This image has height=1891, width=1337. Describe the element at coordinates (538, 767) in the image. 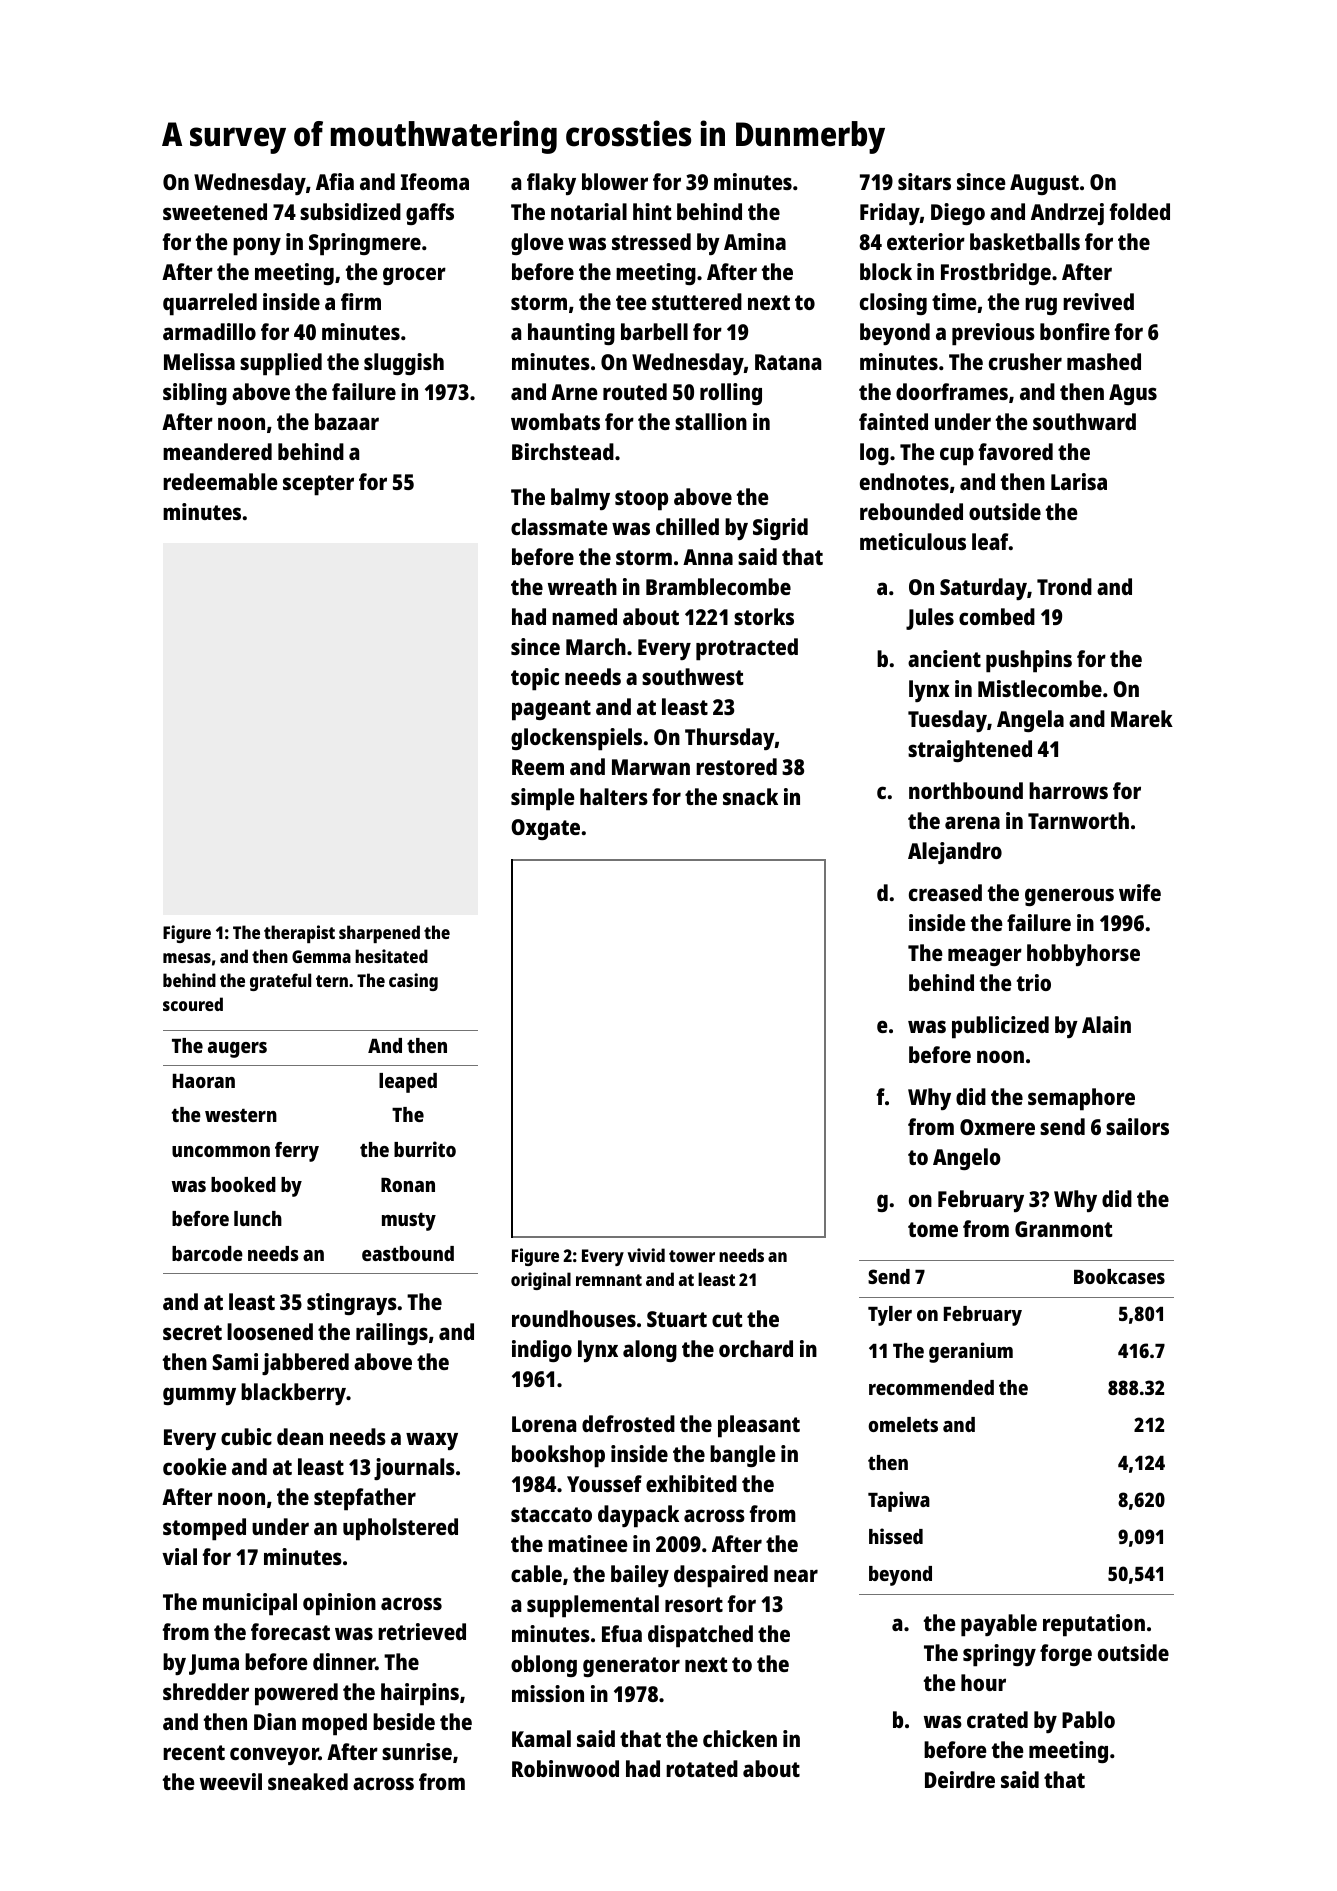

I see `Reem` at that location.
